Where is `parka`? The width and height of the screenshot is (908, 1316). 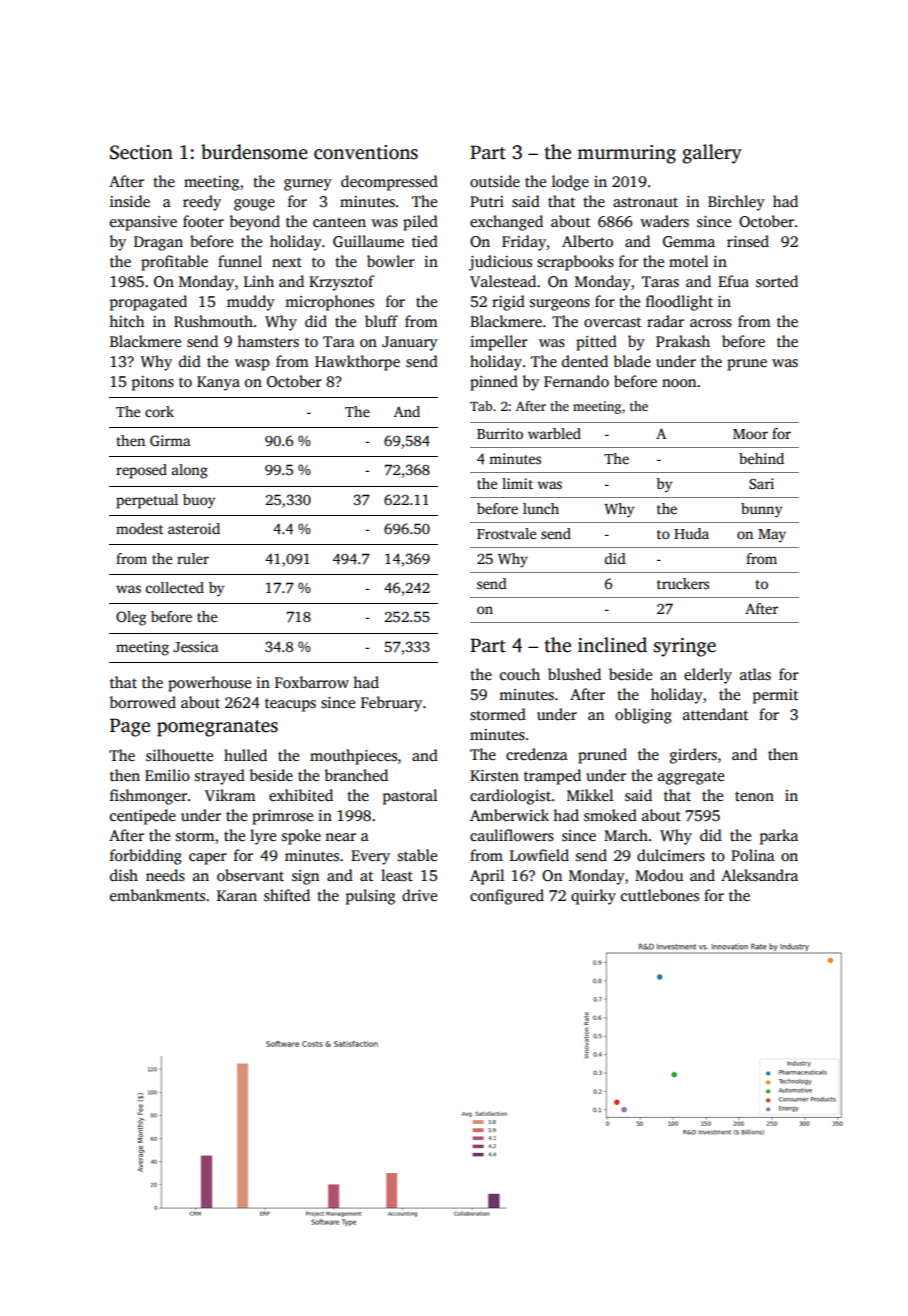
parka is located at coordinates (779, 837).
